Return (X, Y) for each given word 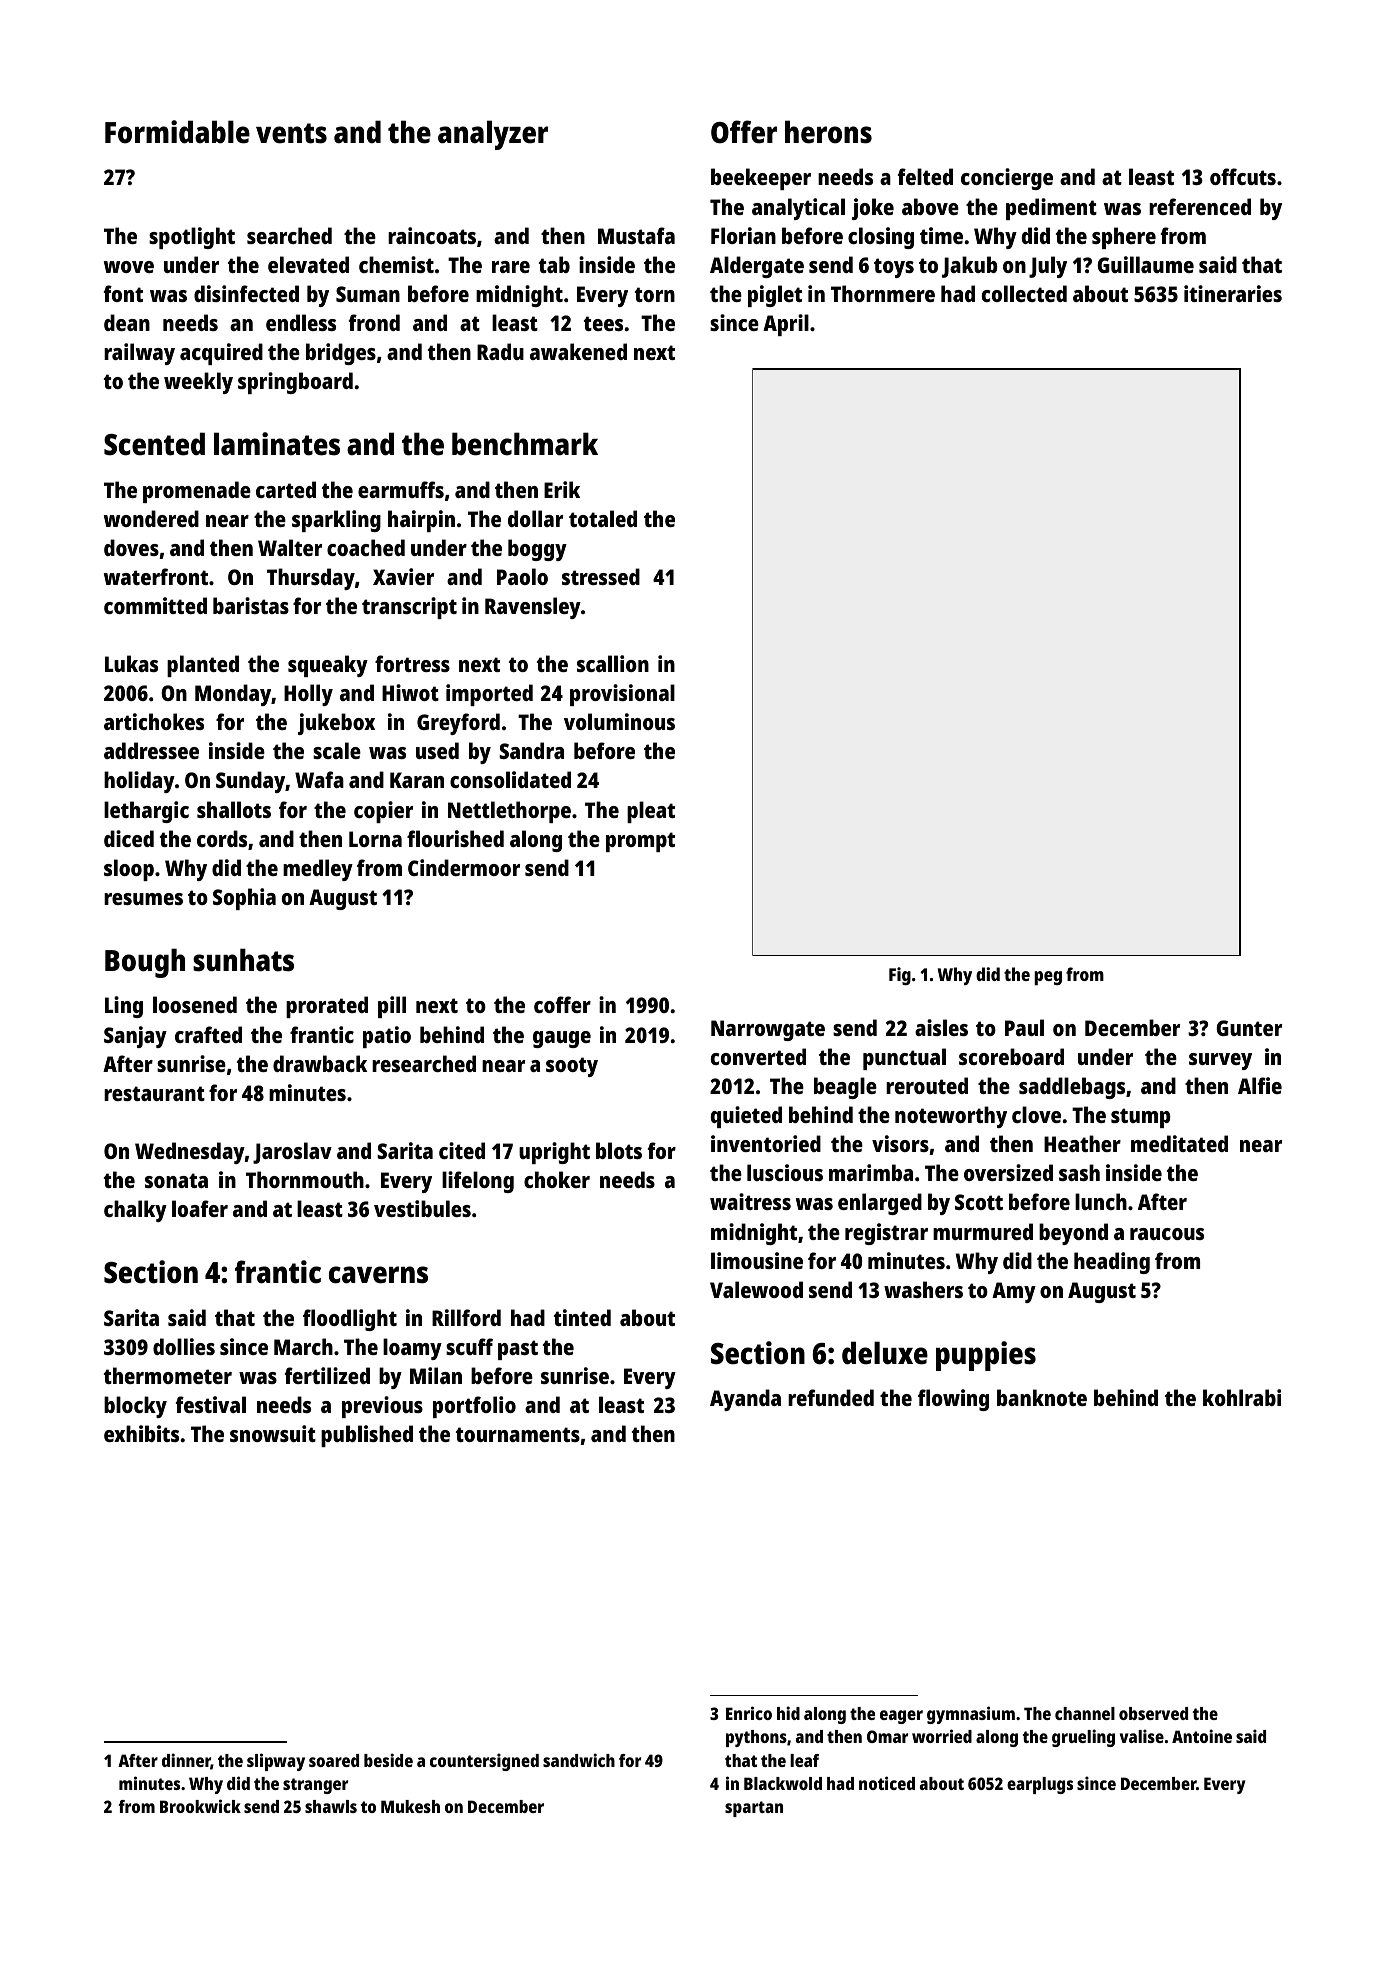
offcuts (1243, 176)
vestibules (422, 1208)
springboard (295, 383)
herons (828, 132)
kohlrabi (1242, 1397)
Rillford (466, 1317)
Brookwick (200, 1806)
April (786, 325)
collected (1024, 293)
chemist (396, 264)
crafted (208, 1034)
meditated (1179, 1143)
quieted (746, 1117)
